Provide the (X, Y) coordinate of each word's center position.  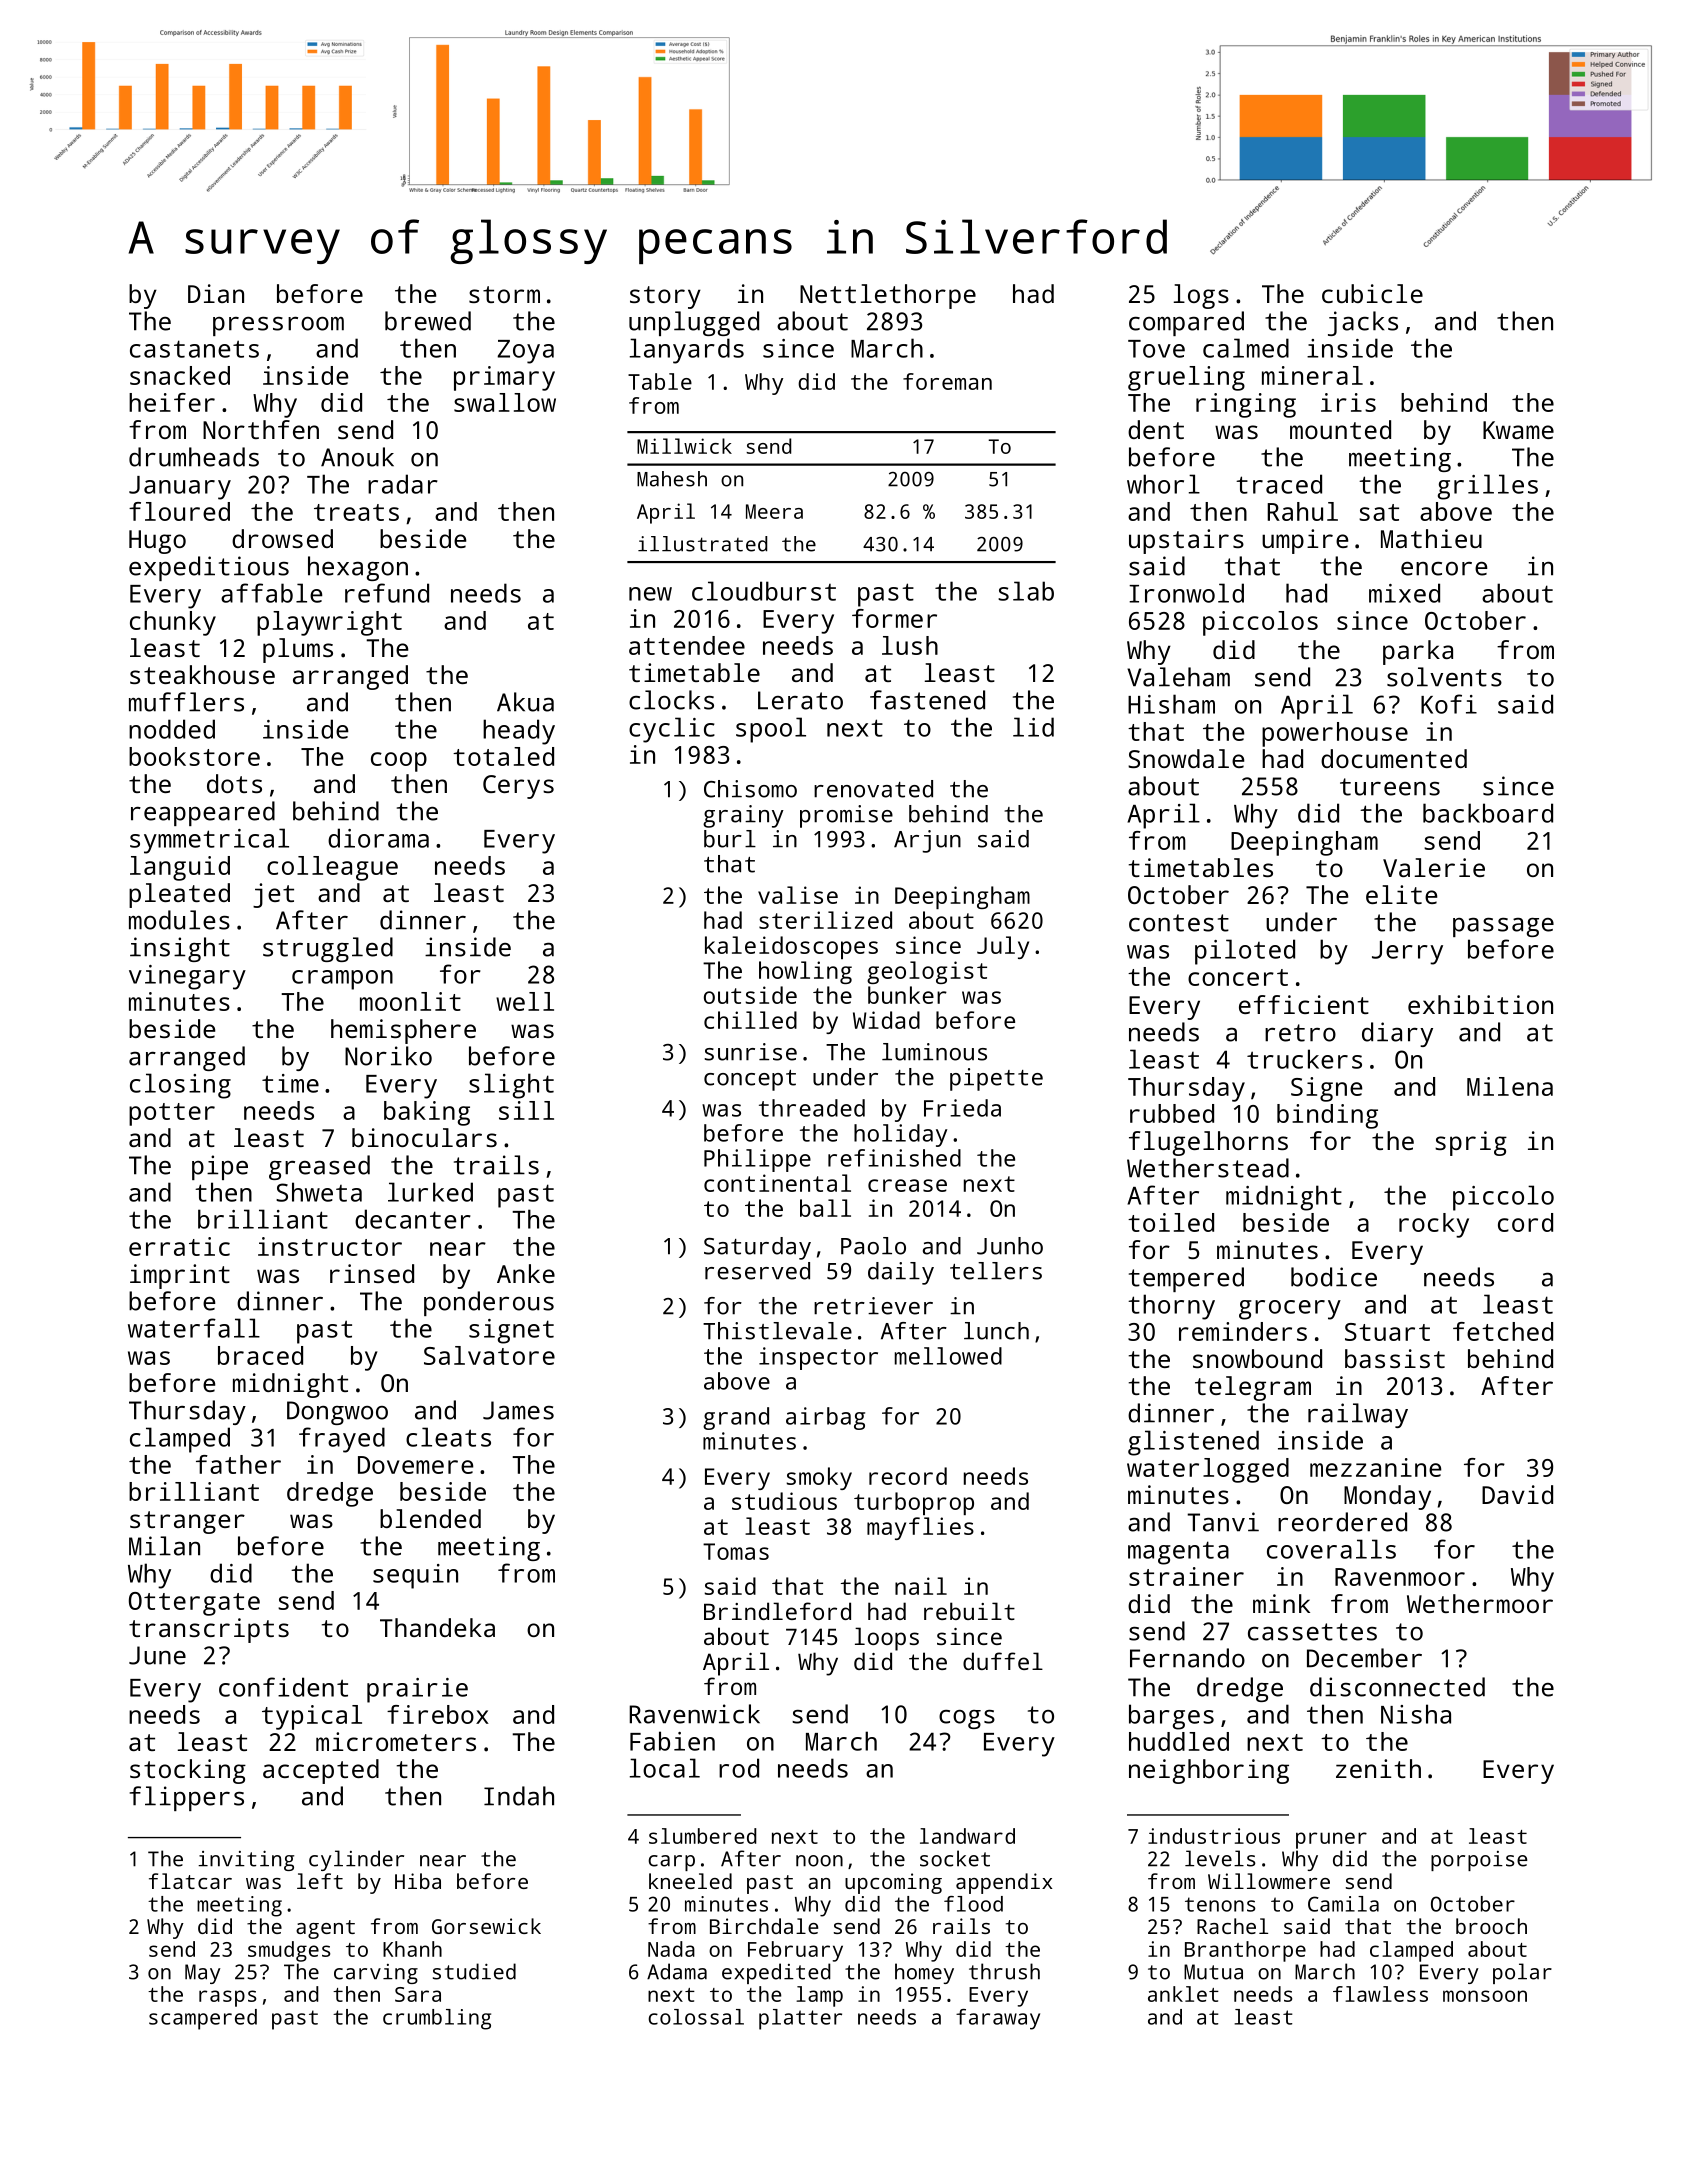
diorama (378, 838)
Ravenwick (694, 1714)
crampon (342, 980)
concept (750, 1080)
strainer (1186, 1576)
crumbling (437, 2019)
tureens (1390, 787)
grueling (1186, 378)
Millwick (684, 446)
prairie (417, 1690)
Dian (216, 293)
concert (1238, 977)
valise (798, 895)
